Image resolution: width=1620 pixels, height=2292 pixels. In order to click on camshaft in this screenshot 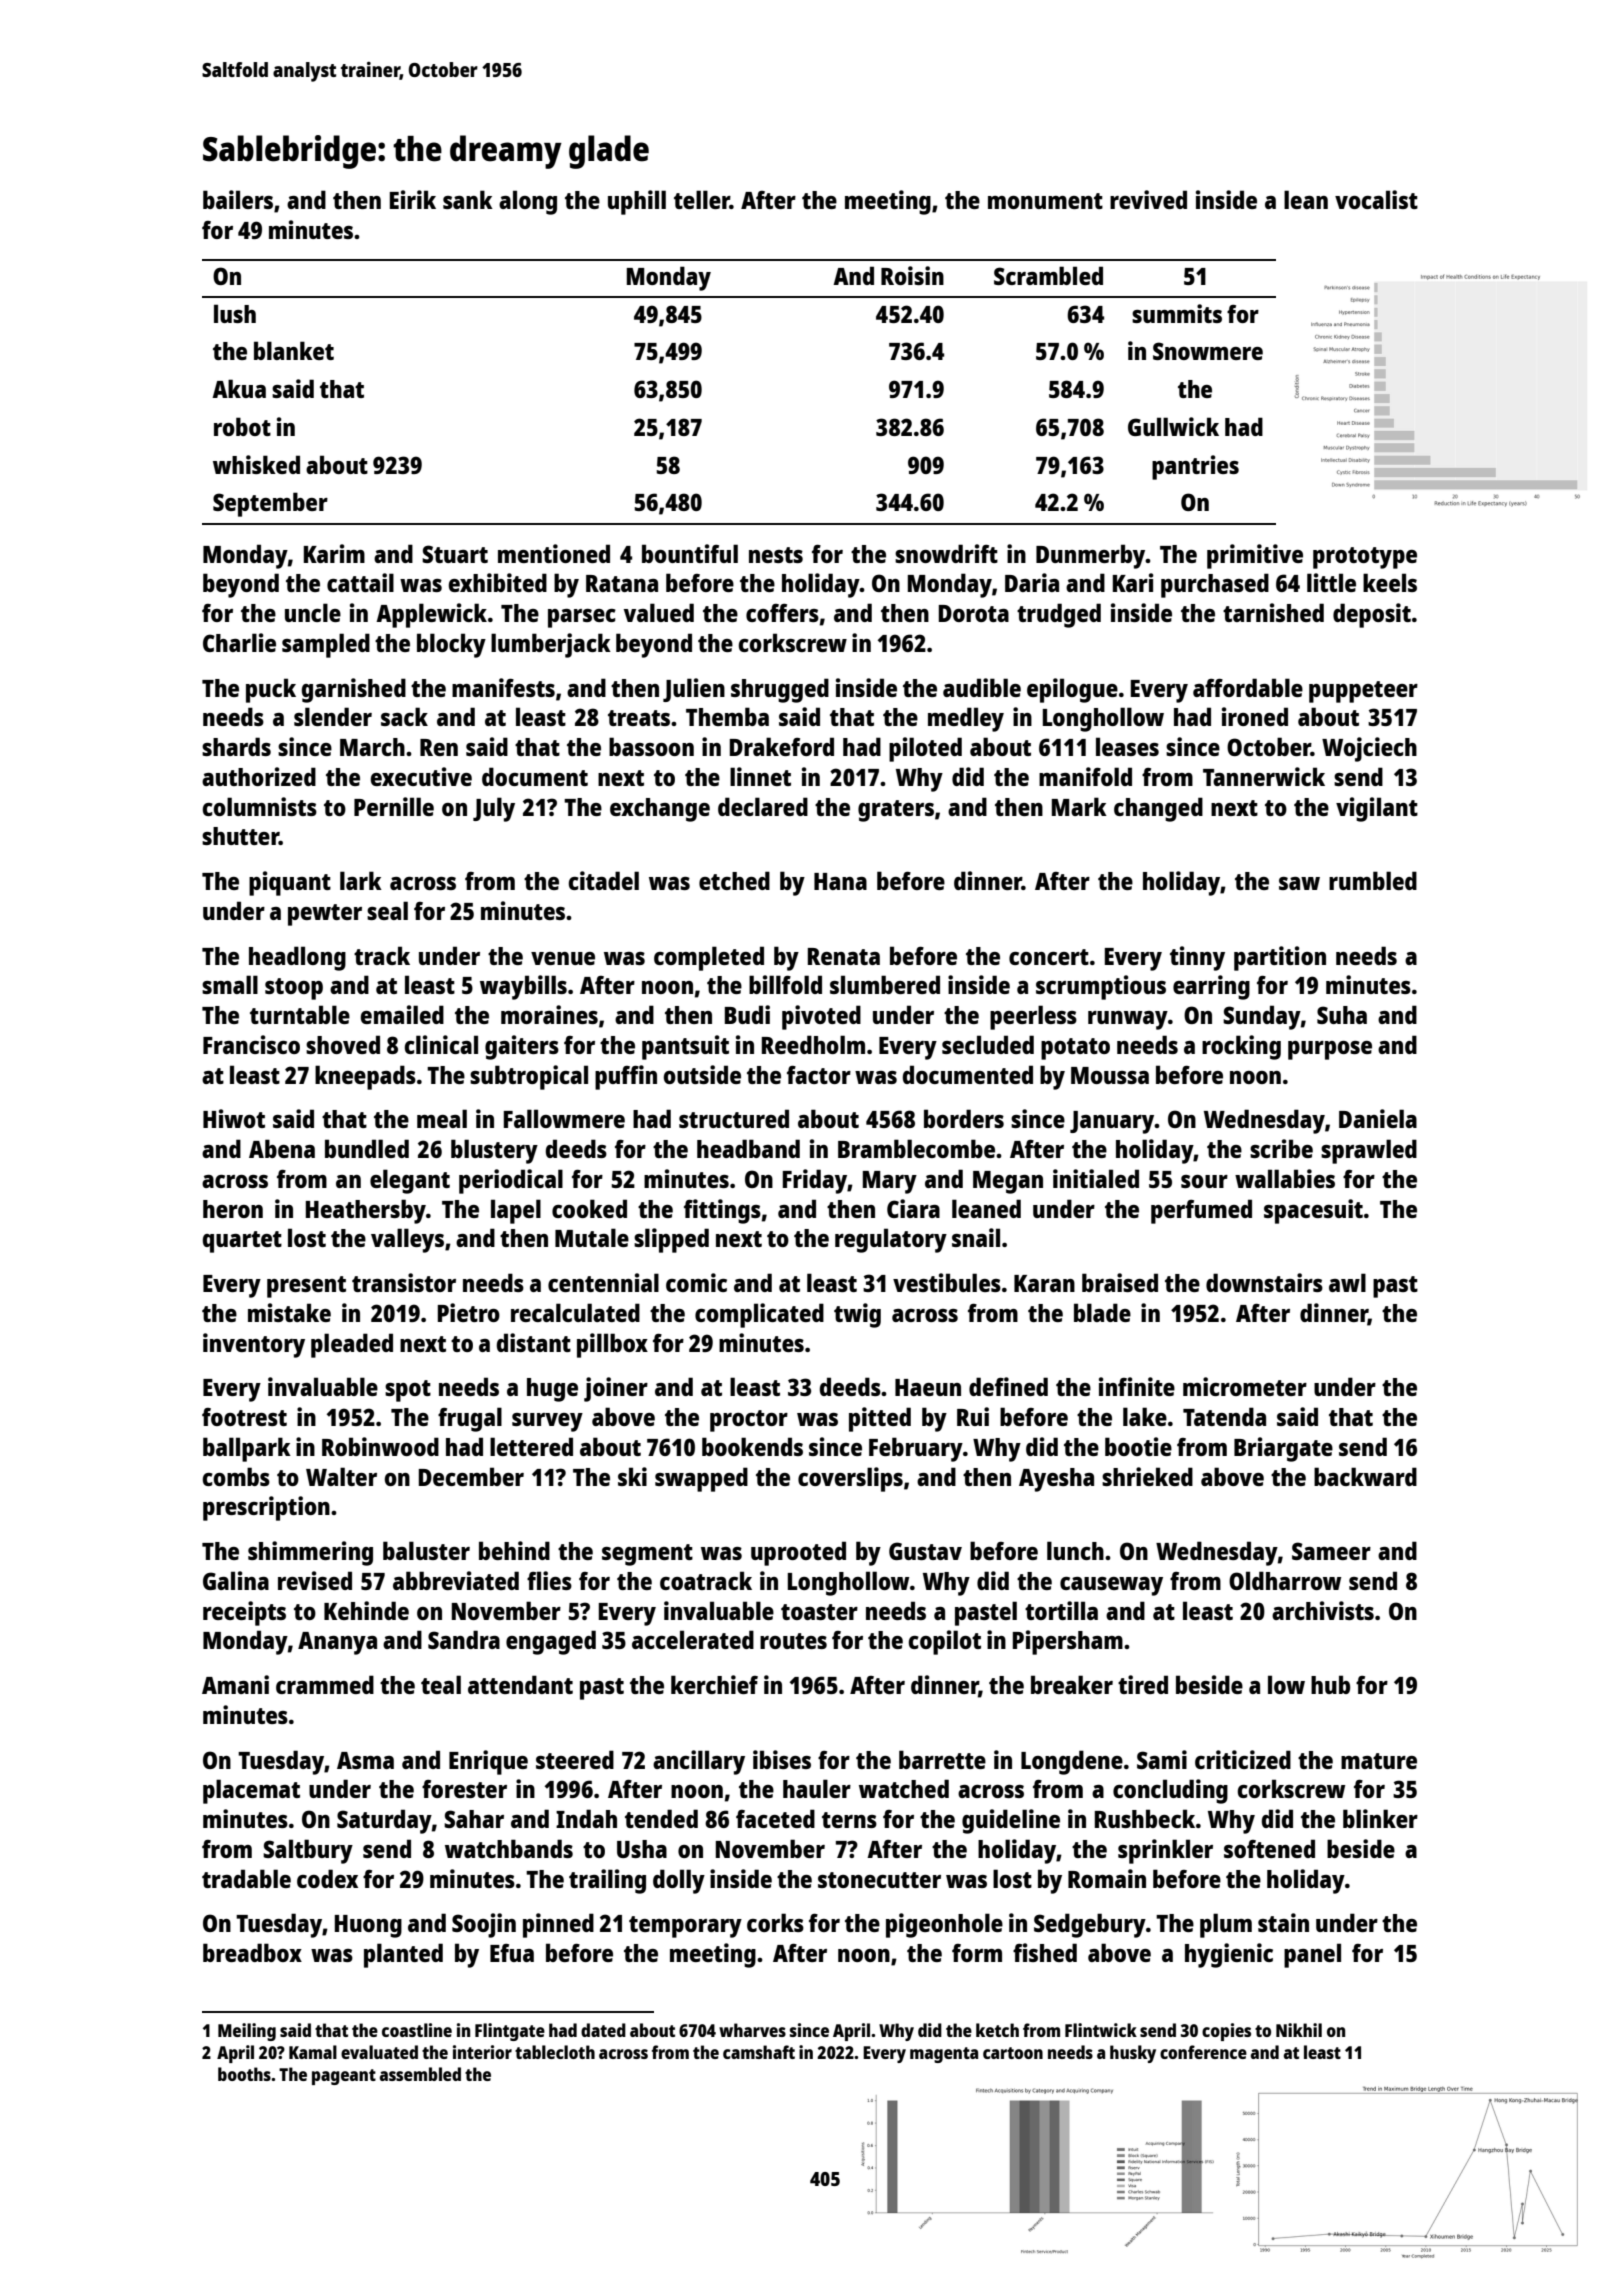, I will do `click(759, 2052)`.
